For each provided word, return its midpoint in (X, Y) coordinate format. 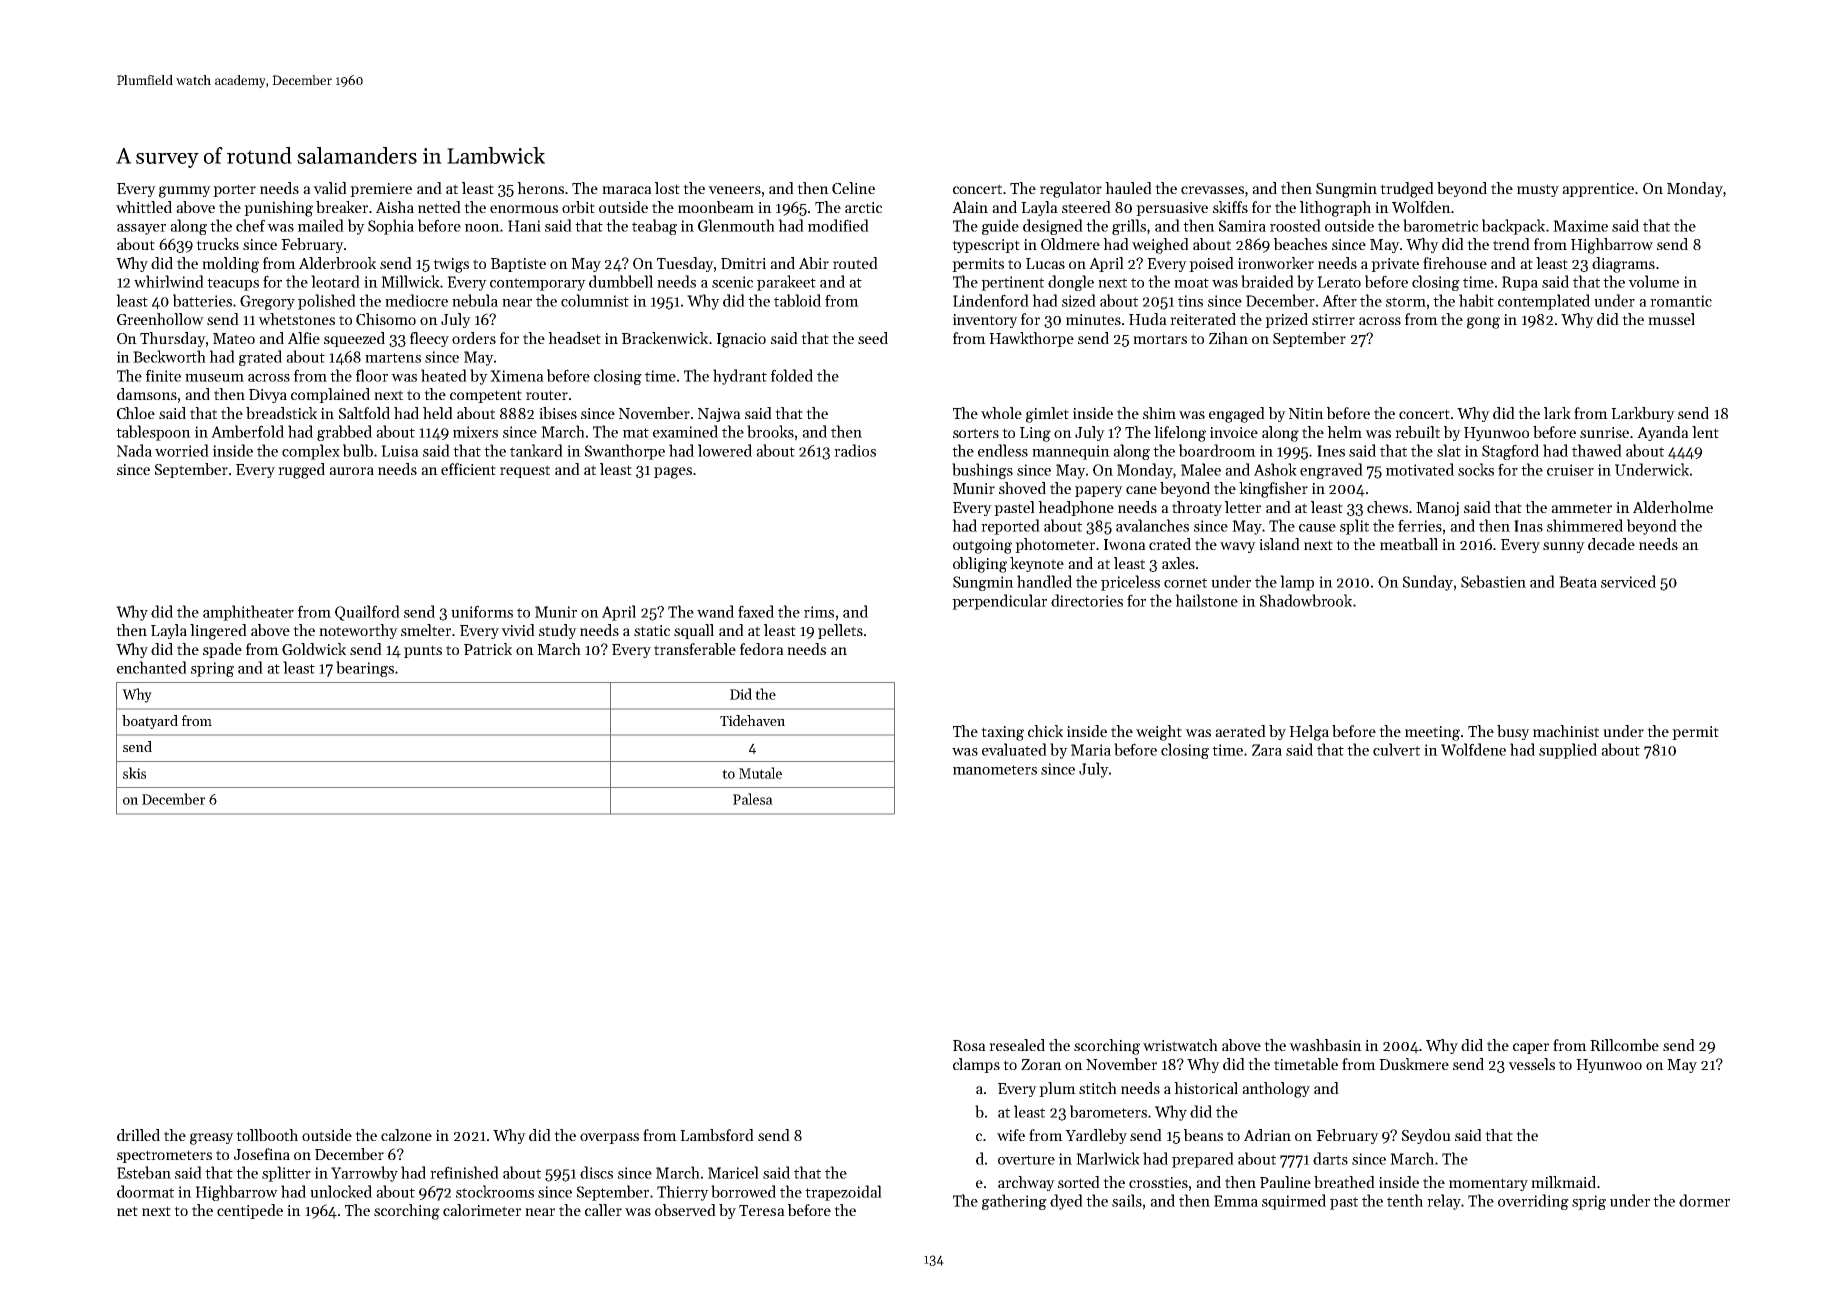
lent (1705, 432)
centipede (250, 1211)
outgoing (982, 546)
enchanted (152, 667)
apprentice (1598, 190)
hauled (1128, 188)
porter (234, 190)
